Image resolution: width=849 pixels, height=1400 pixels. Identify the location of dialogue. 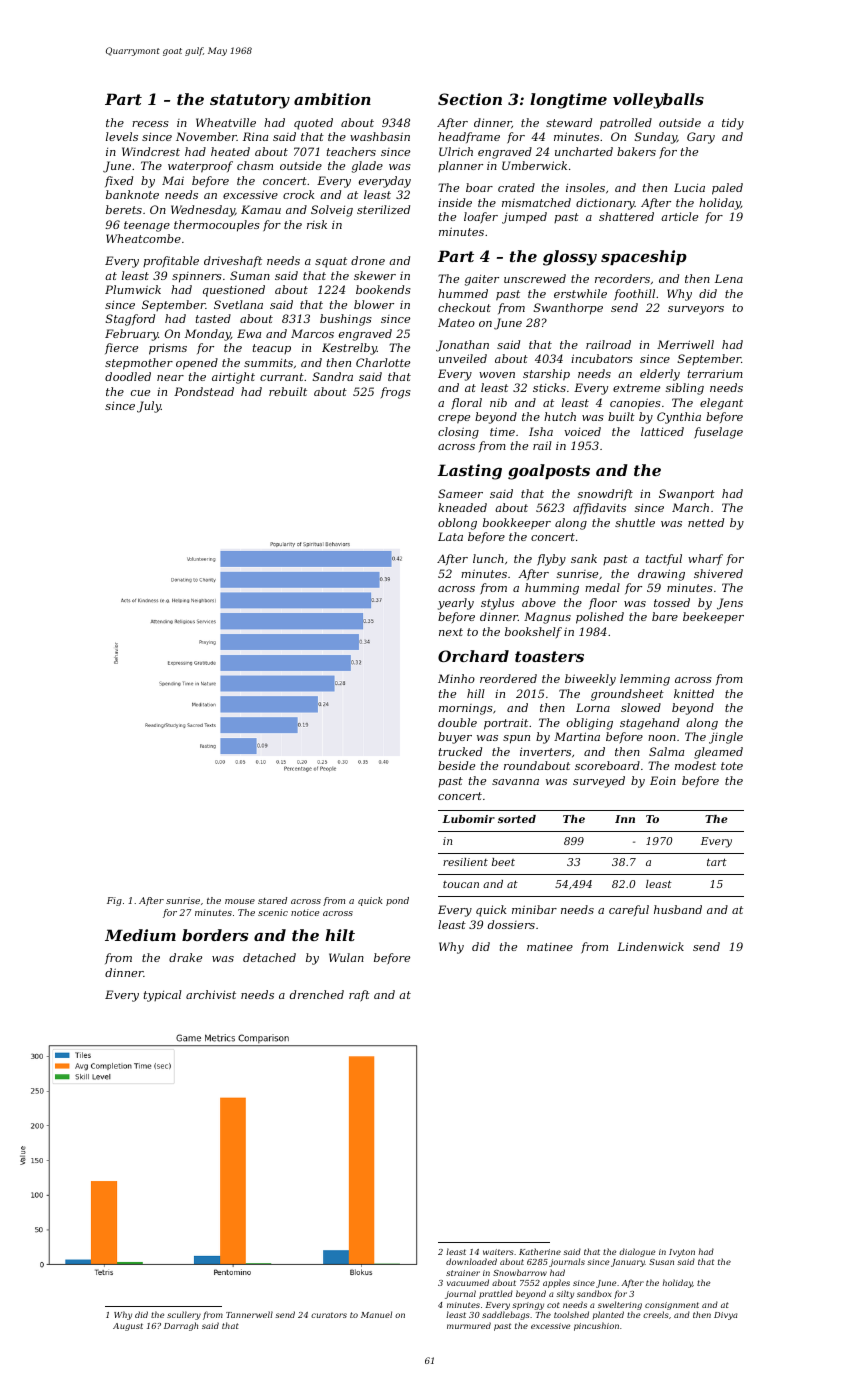
(637, 1252).
